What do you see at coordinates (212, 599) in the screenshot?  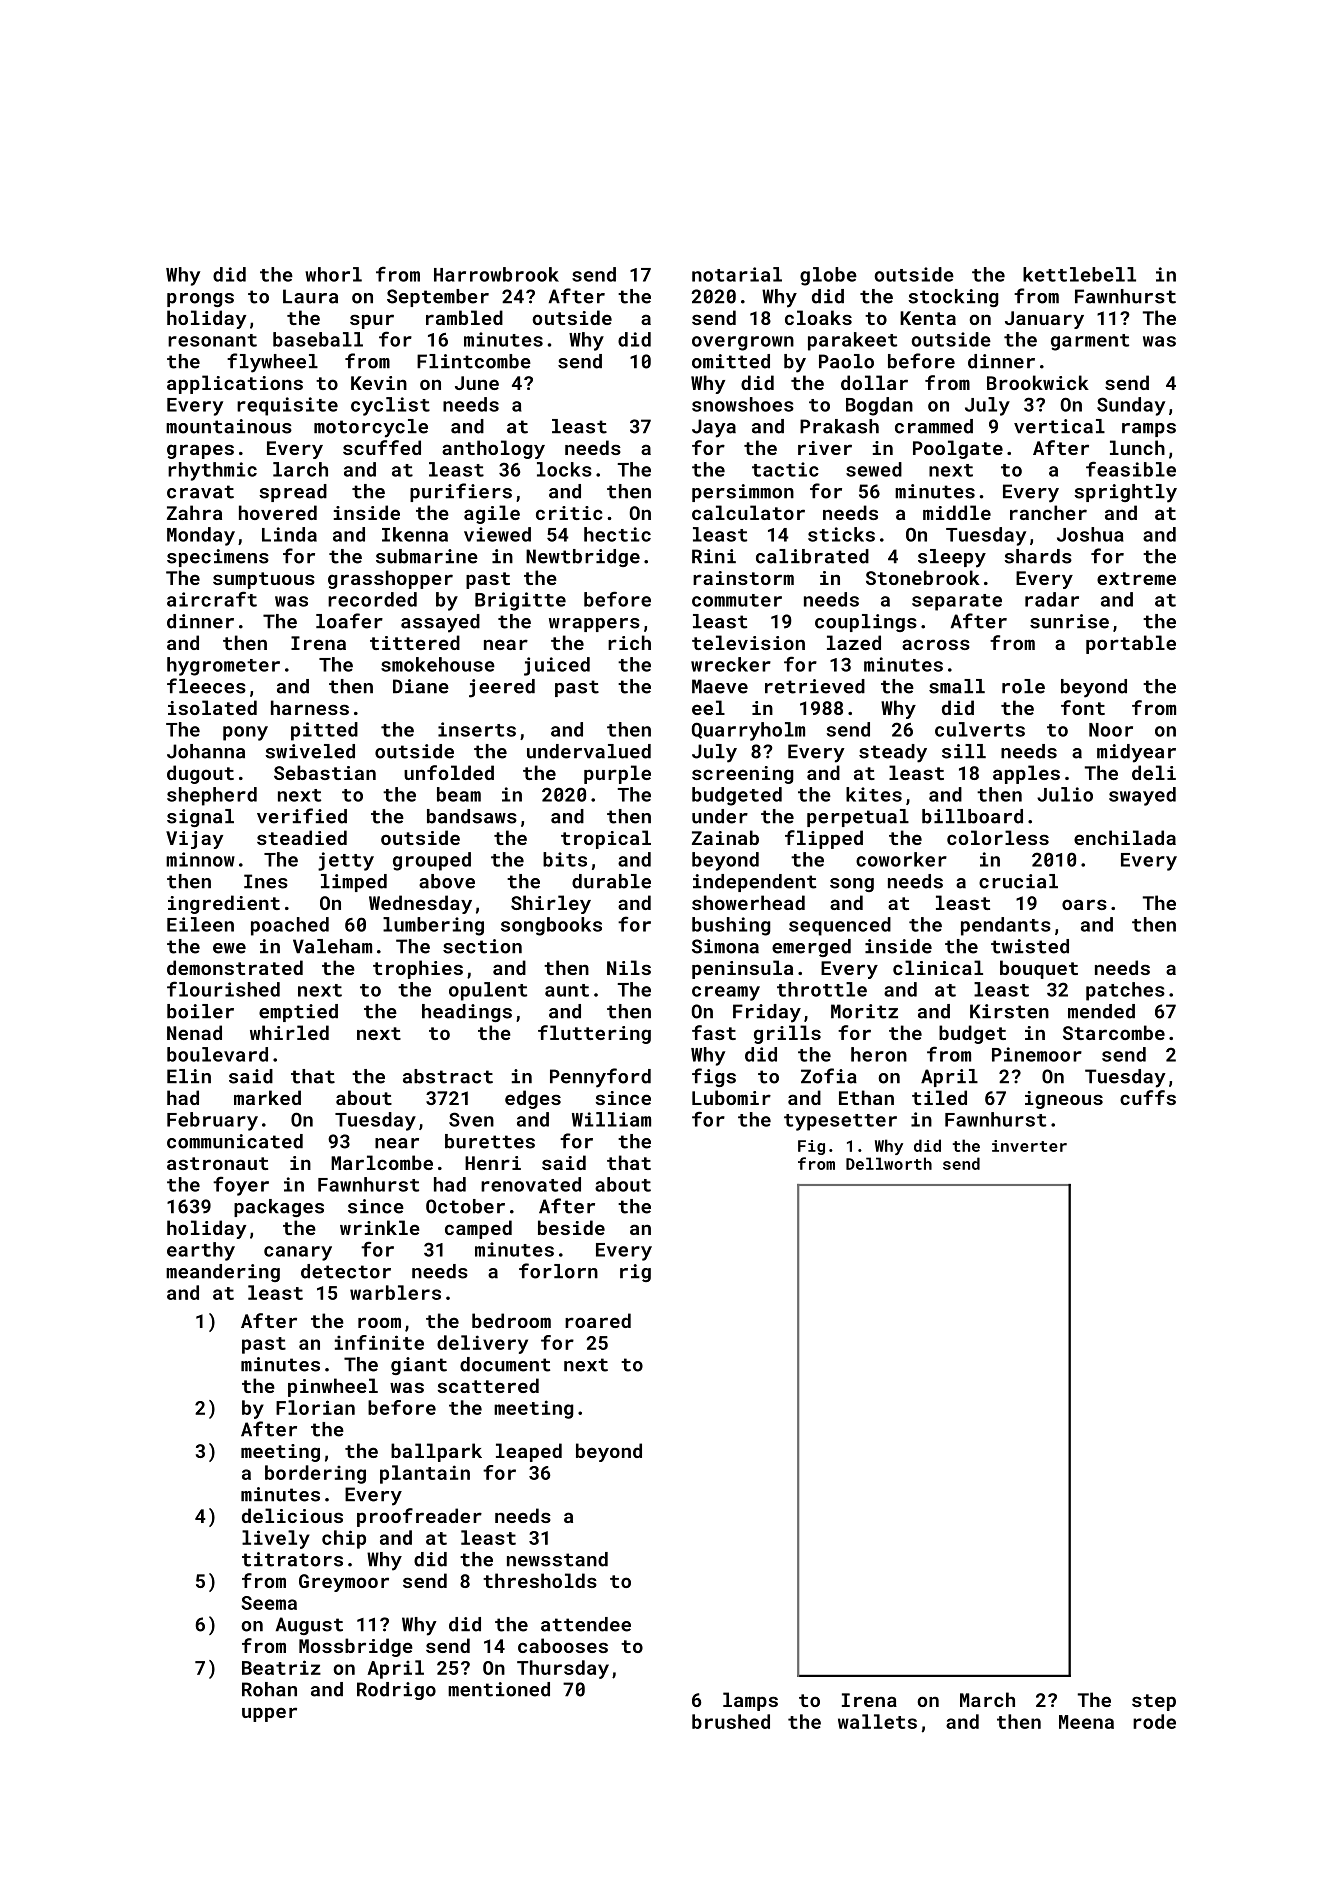 I see `aircraft` at bounding box center [212, 599].
